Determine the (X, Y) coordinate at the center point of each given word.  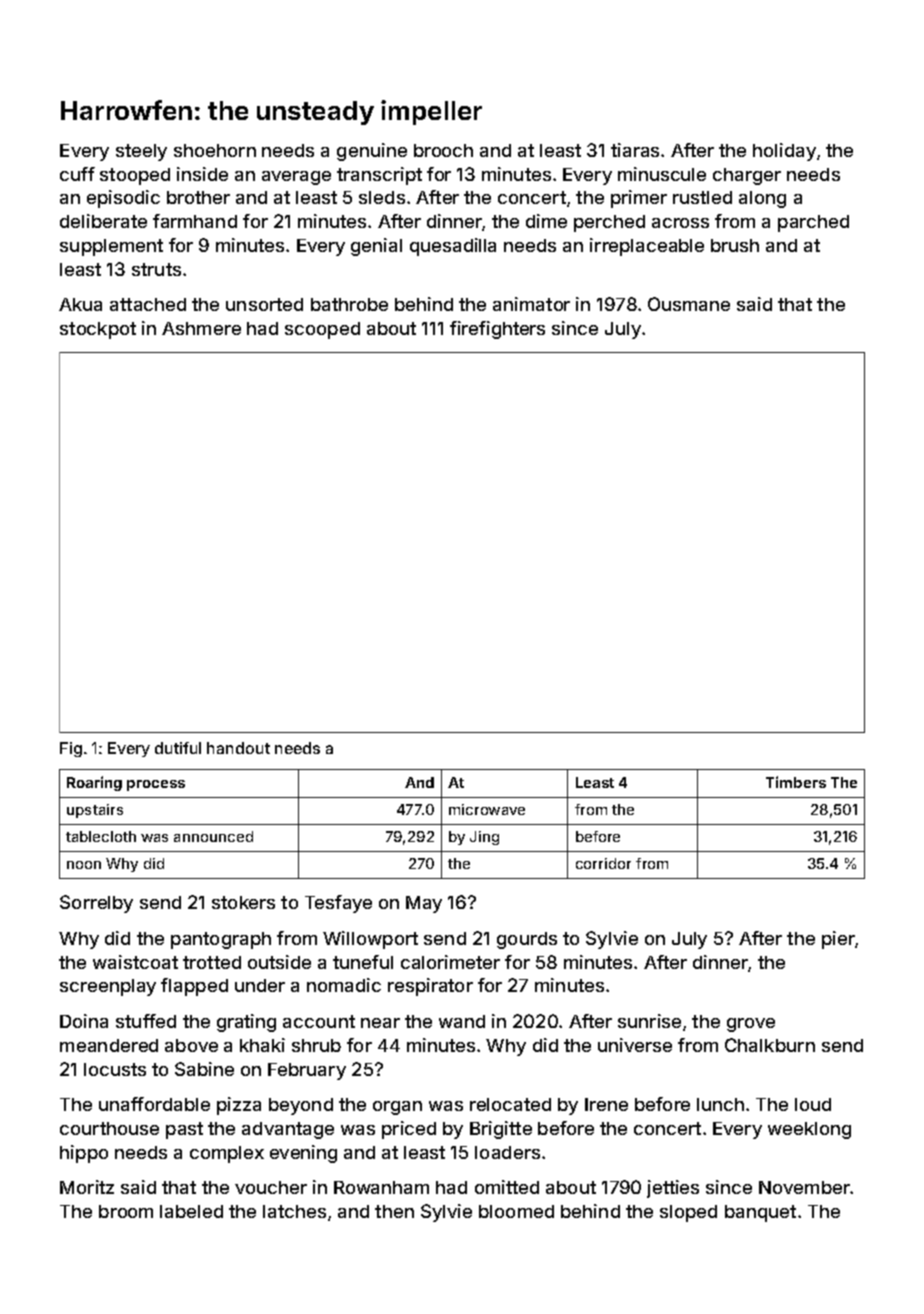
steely (141, 152)
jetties (673, 1189)
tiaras (635, 150)
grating (246, 1023)
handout (238, 748)
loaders (507, 1152)
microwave (487, 809)
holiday (784, 152)
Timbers (796, 782)
